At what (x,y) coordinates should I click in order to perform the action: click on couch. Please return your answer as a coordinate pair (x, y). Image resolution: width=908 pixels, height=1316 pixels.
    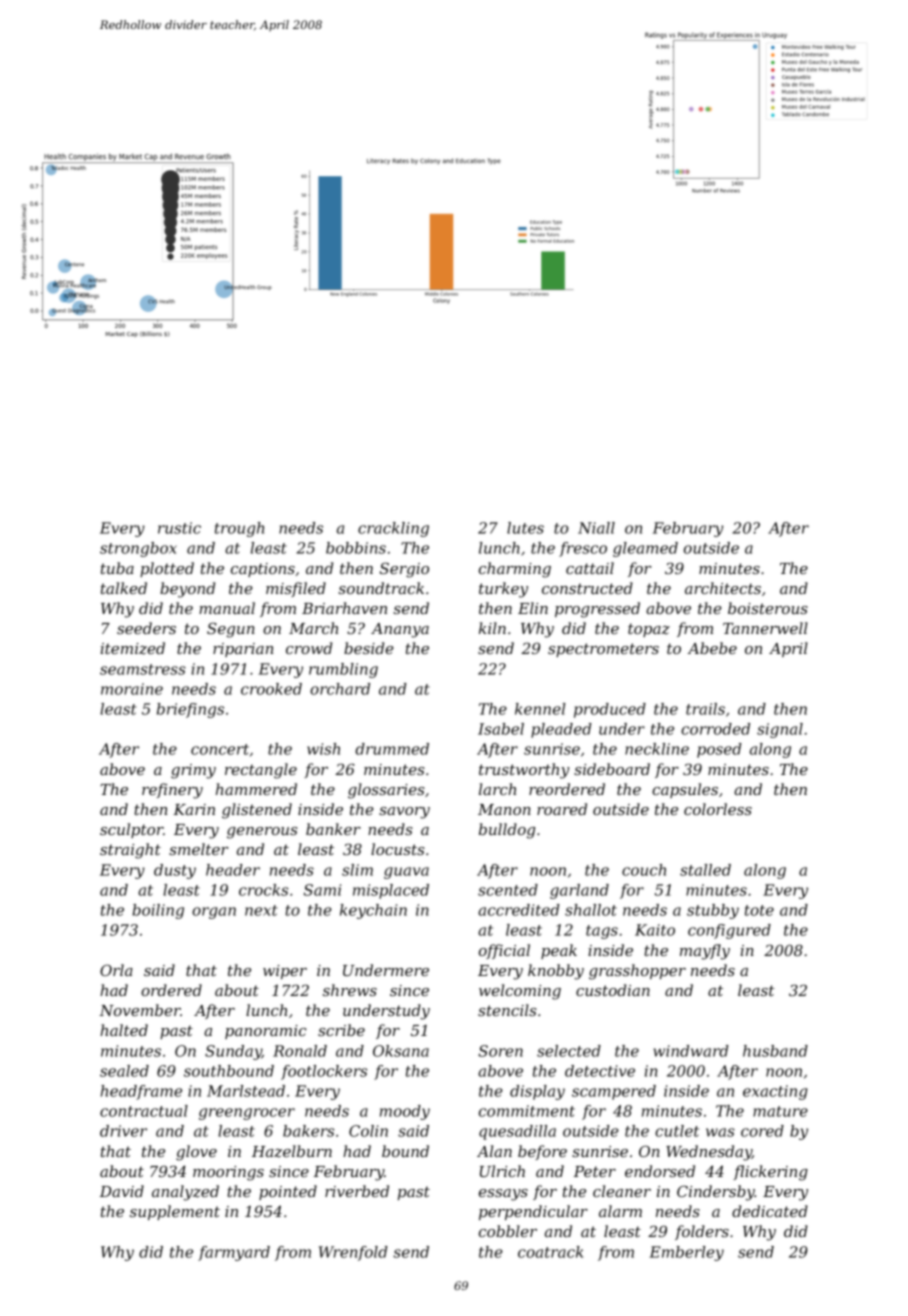
    Looking at the image, I should click on (644, 870).
